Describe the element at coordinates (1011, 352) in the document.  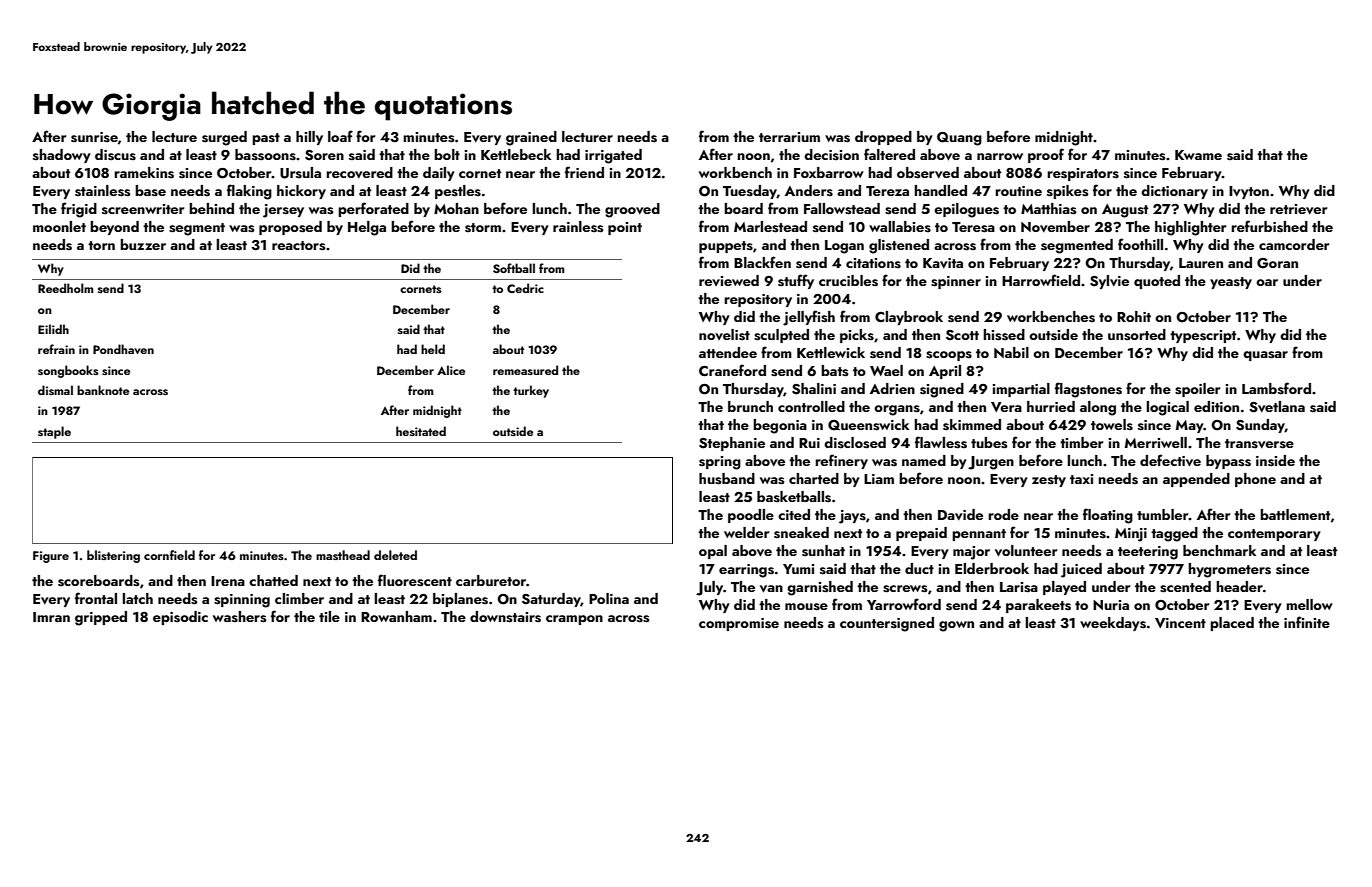
I see `Nabil` at that location.
